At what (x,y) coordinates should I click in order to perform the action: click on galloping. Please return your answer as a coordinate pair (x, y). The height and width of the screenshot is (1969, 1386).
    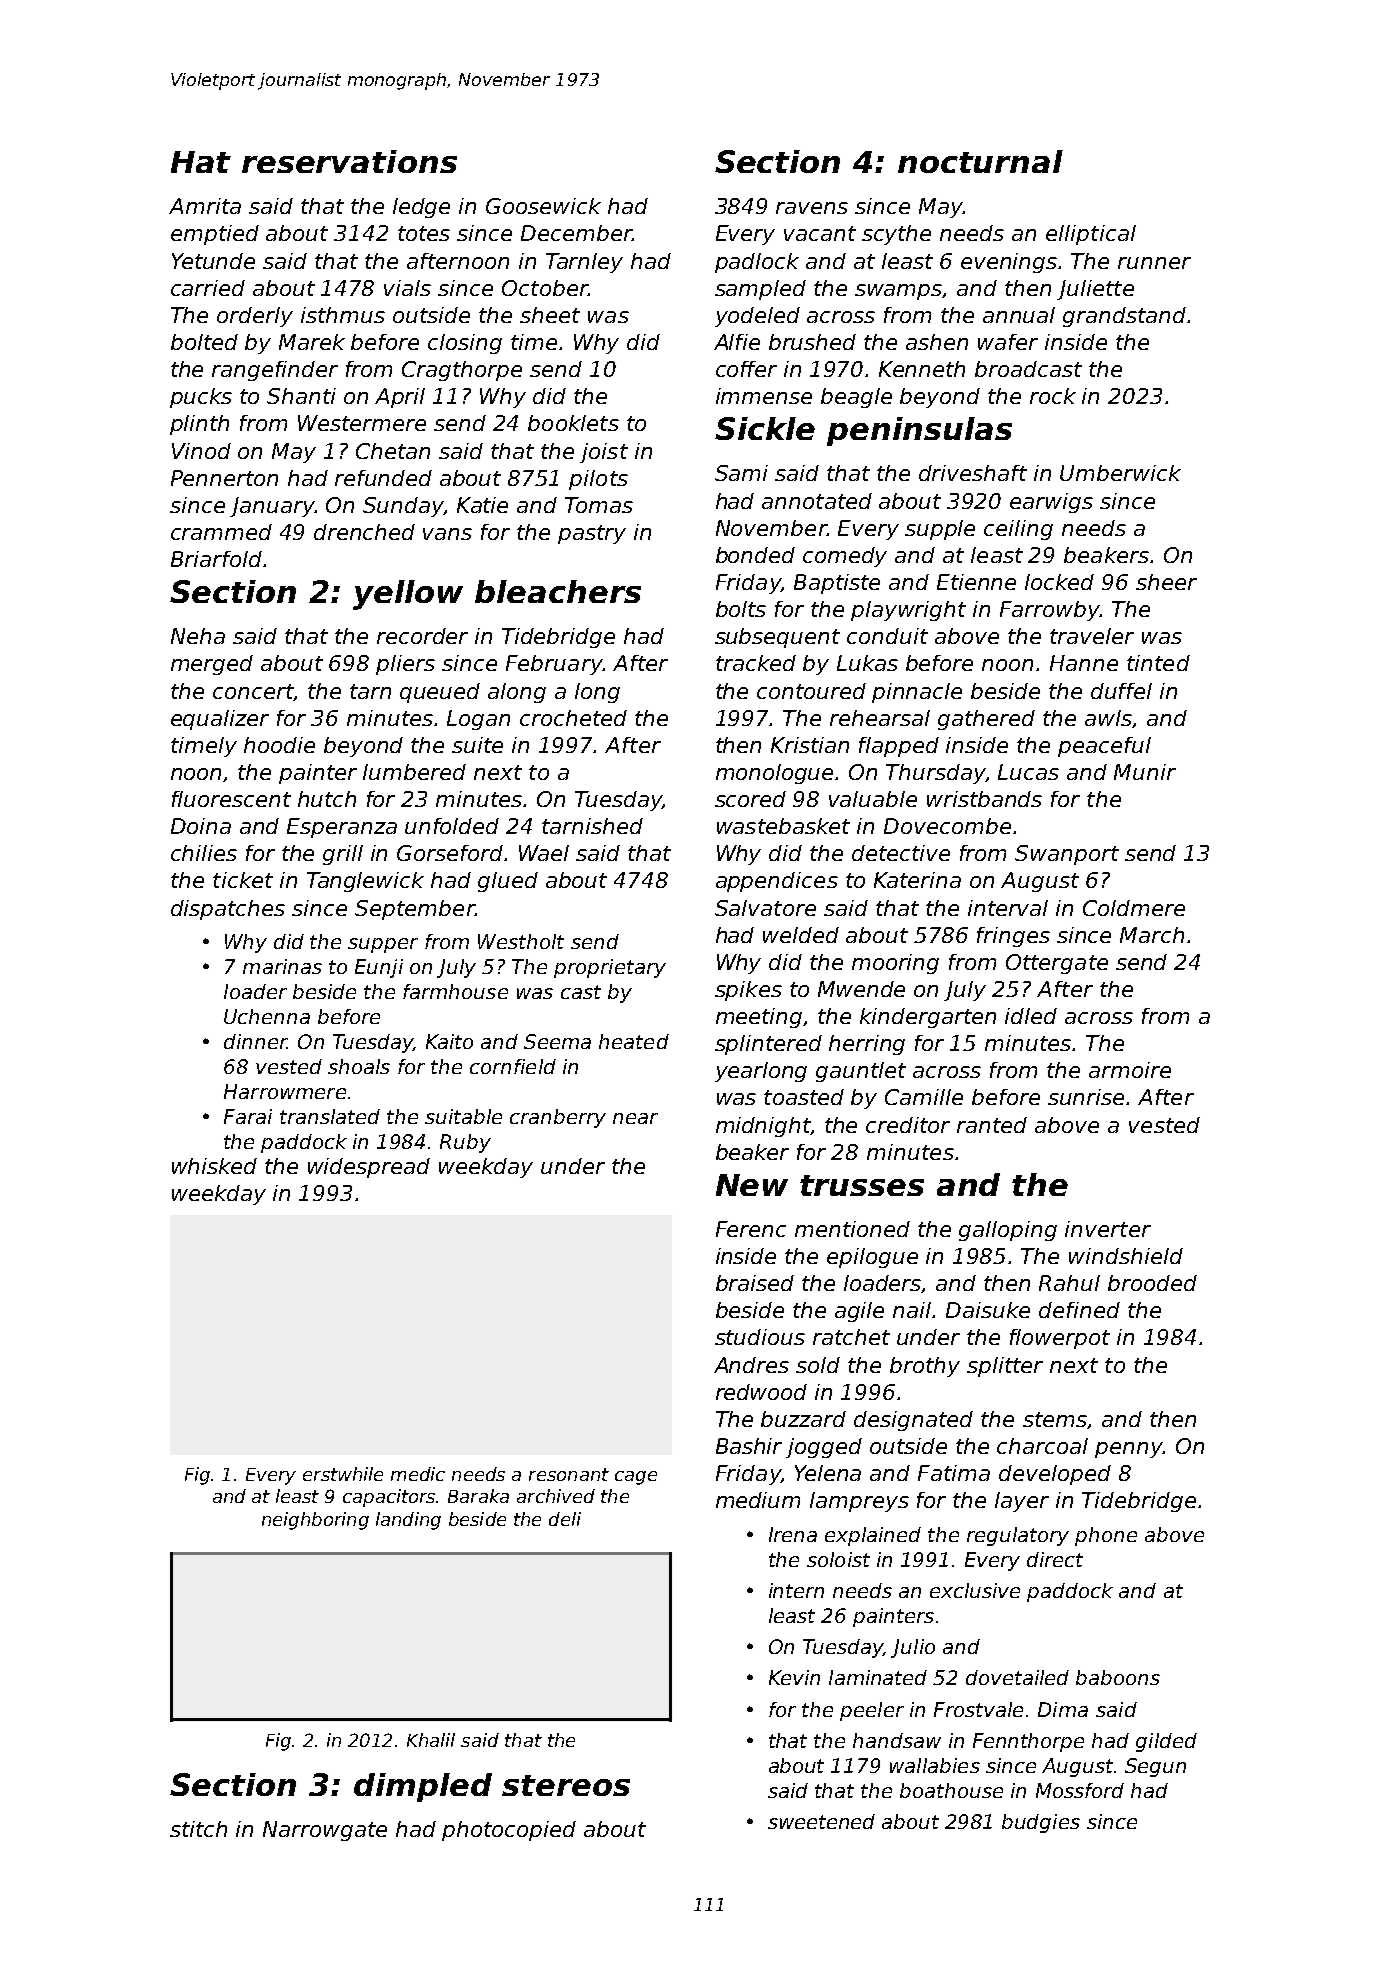
    Looking at the image, I should click on (1008, 1231).
